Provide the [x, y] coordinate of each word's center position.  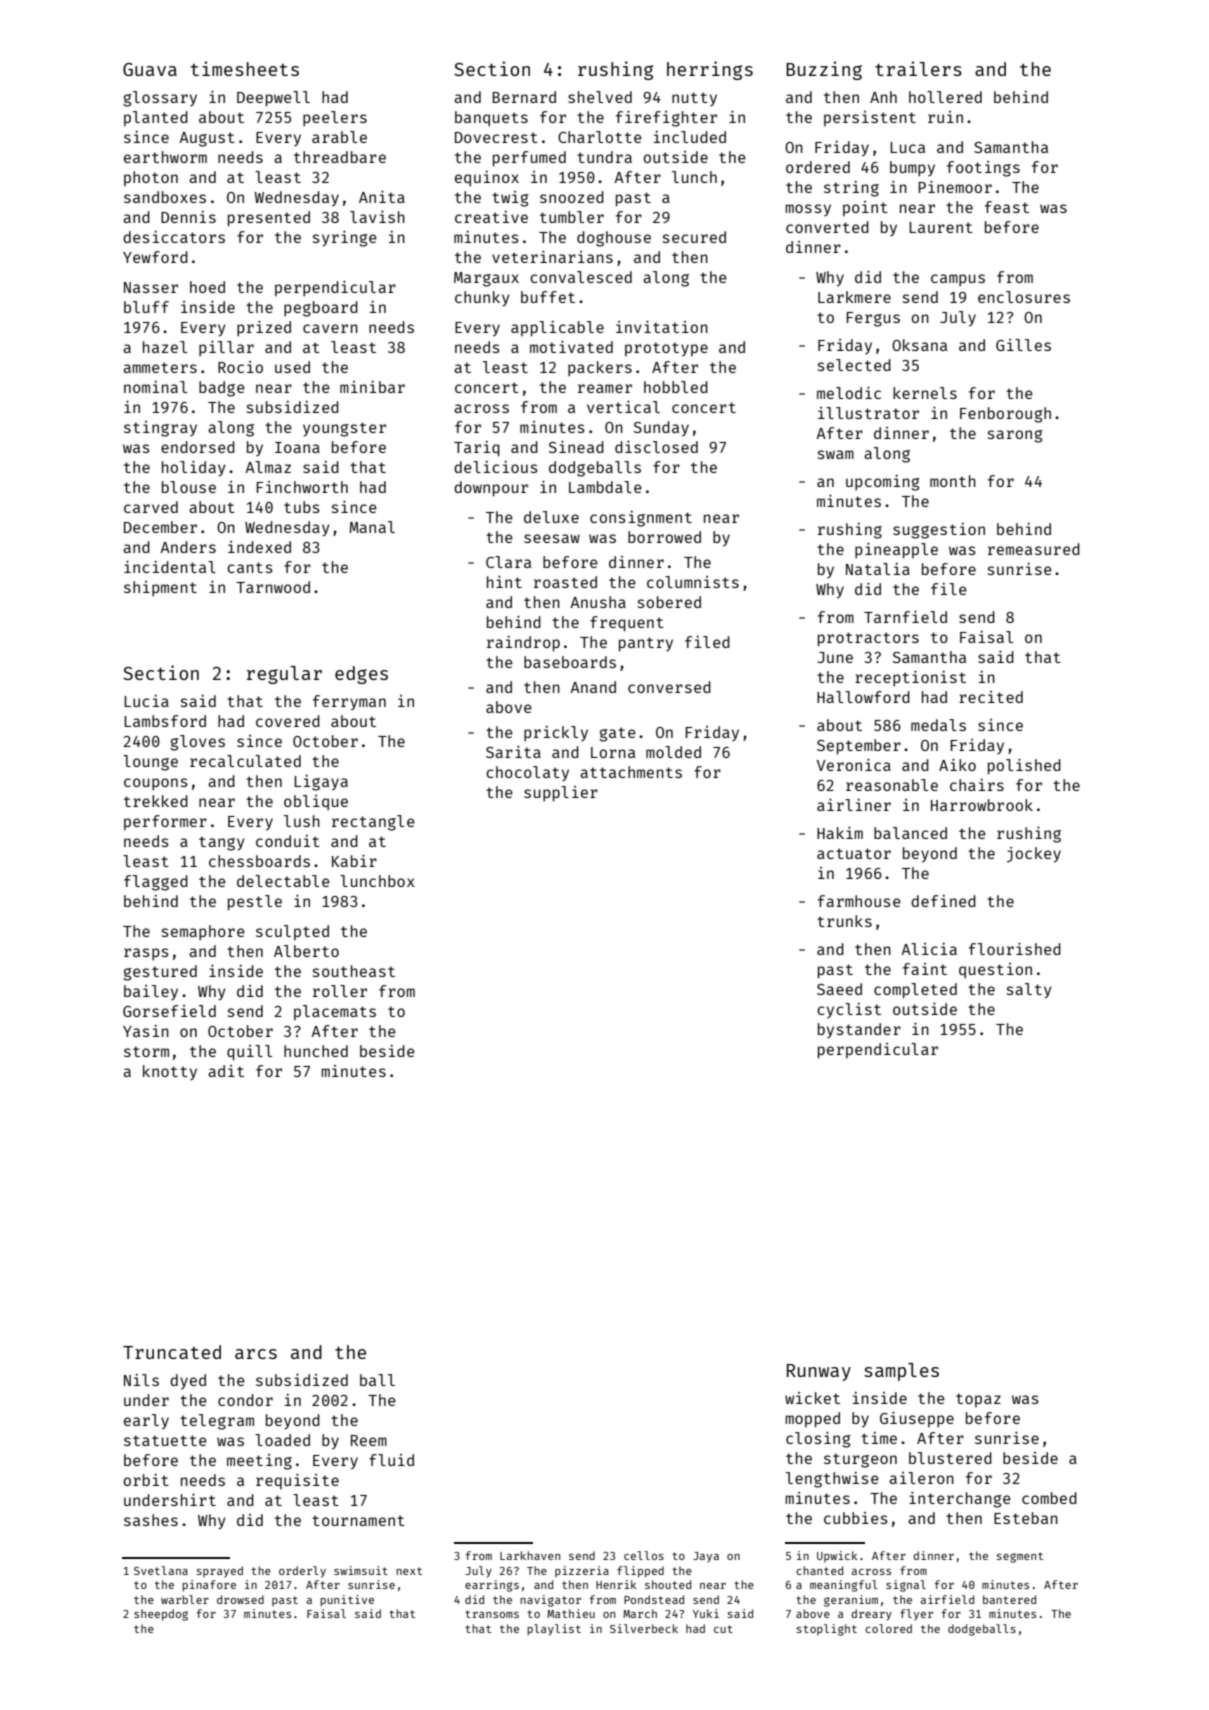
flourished [1015, 949]
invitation [662, 327]
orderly [302, 1572]
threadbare [340, 157]
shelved [600, 97]
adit [226, 1071]
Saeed [839, 989]
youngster [344, 429]
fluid [391, 1460]
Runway [819, 1372]
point [865, 208]
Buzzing [824, 70]
